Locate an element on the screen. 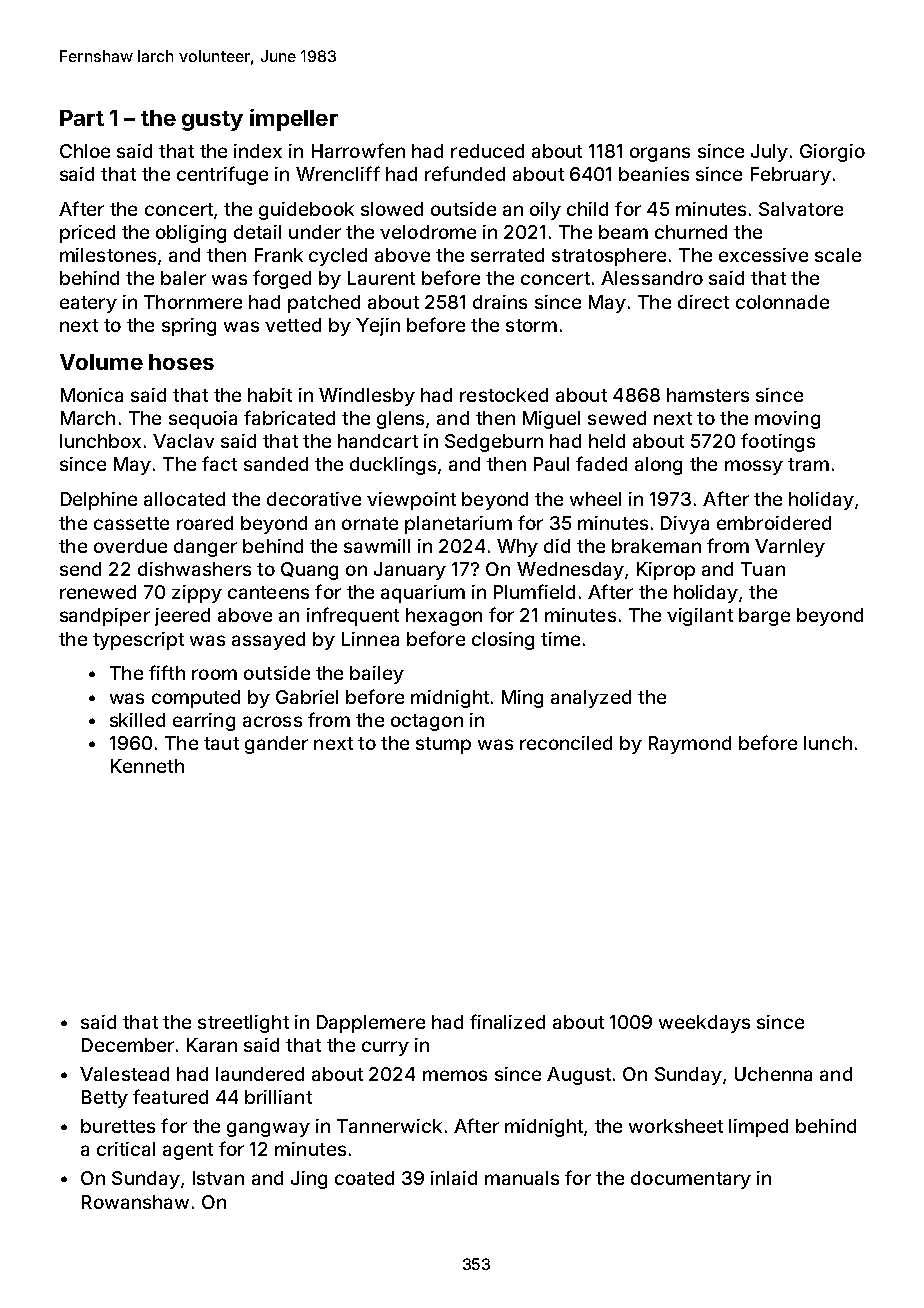 The image size is (924, 1308). impeller is located at coordinates (294, 120).
